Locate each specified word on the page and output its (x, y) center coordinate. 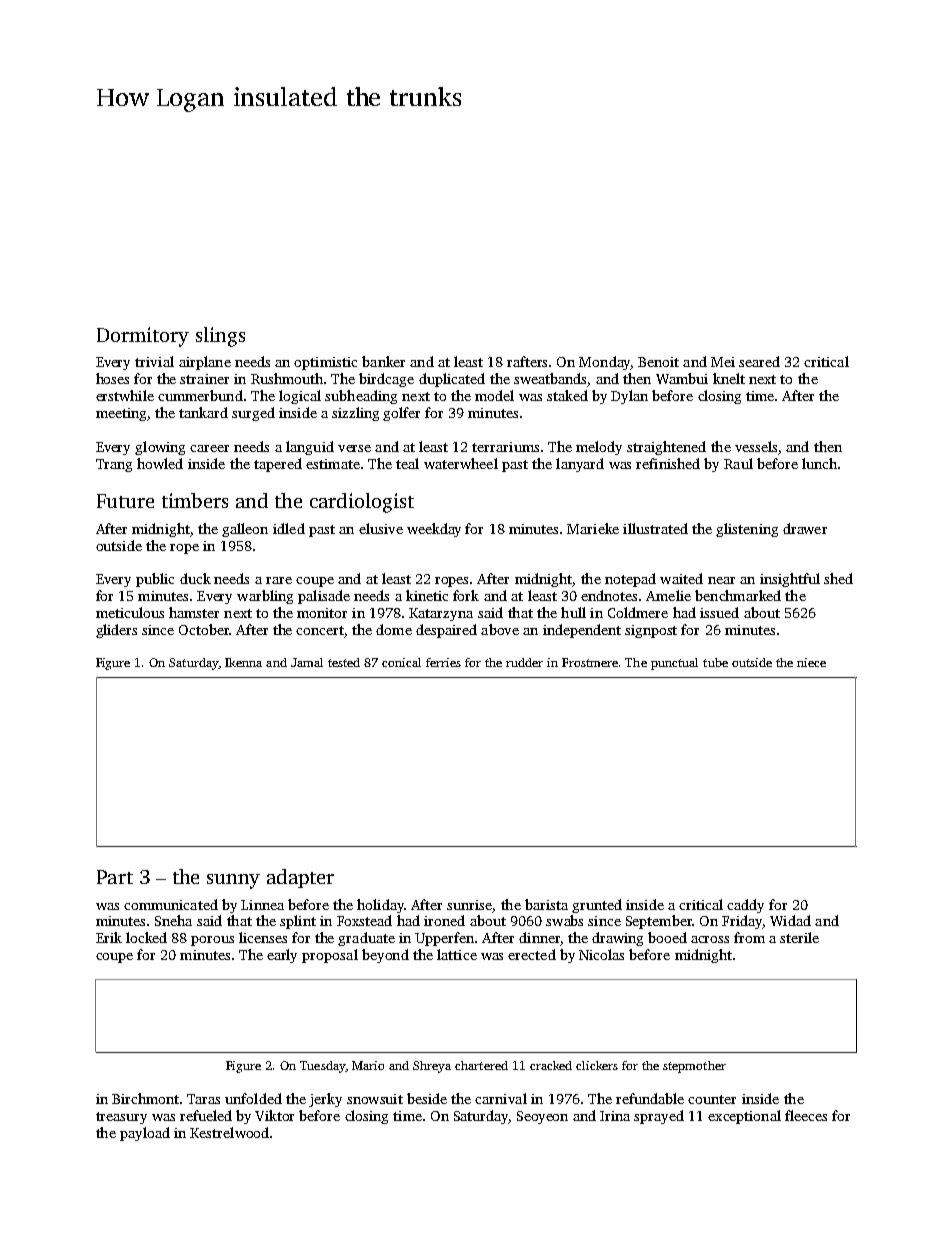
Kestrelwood (229, 1132)
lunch (819, 463)
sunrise (469, 905)
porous (212, 941)
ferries (443, 662)
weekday (434, 530)
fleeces (806, 1115)
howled (160, 463)
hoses (112, 378)
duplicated (452, 380)
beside (427, 1098)
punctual (674, 664)
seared (759, 361)
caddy (745, 906)
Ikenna (243, 662)
